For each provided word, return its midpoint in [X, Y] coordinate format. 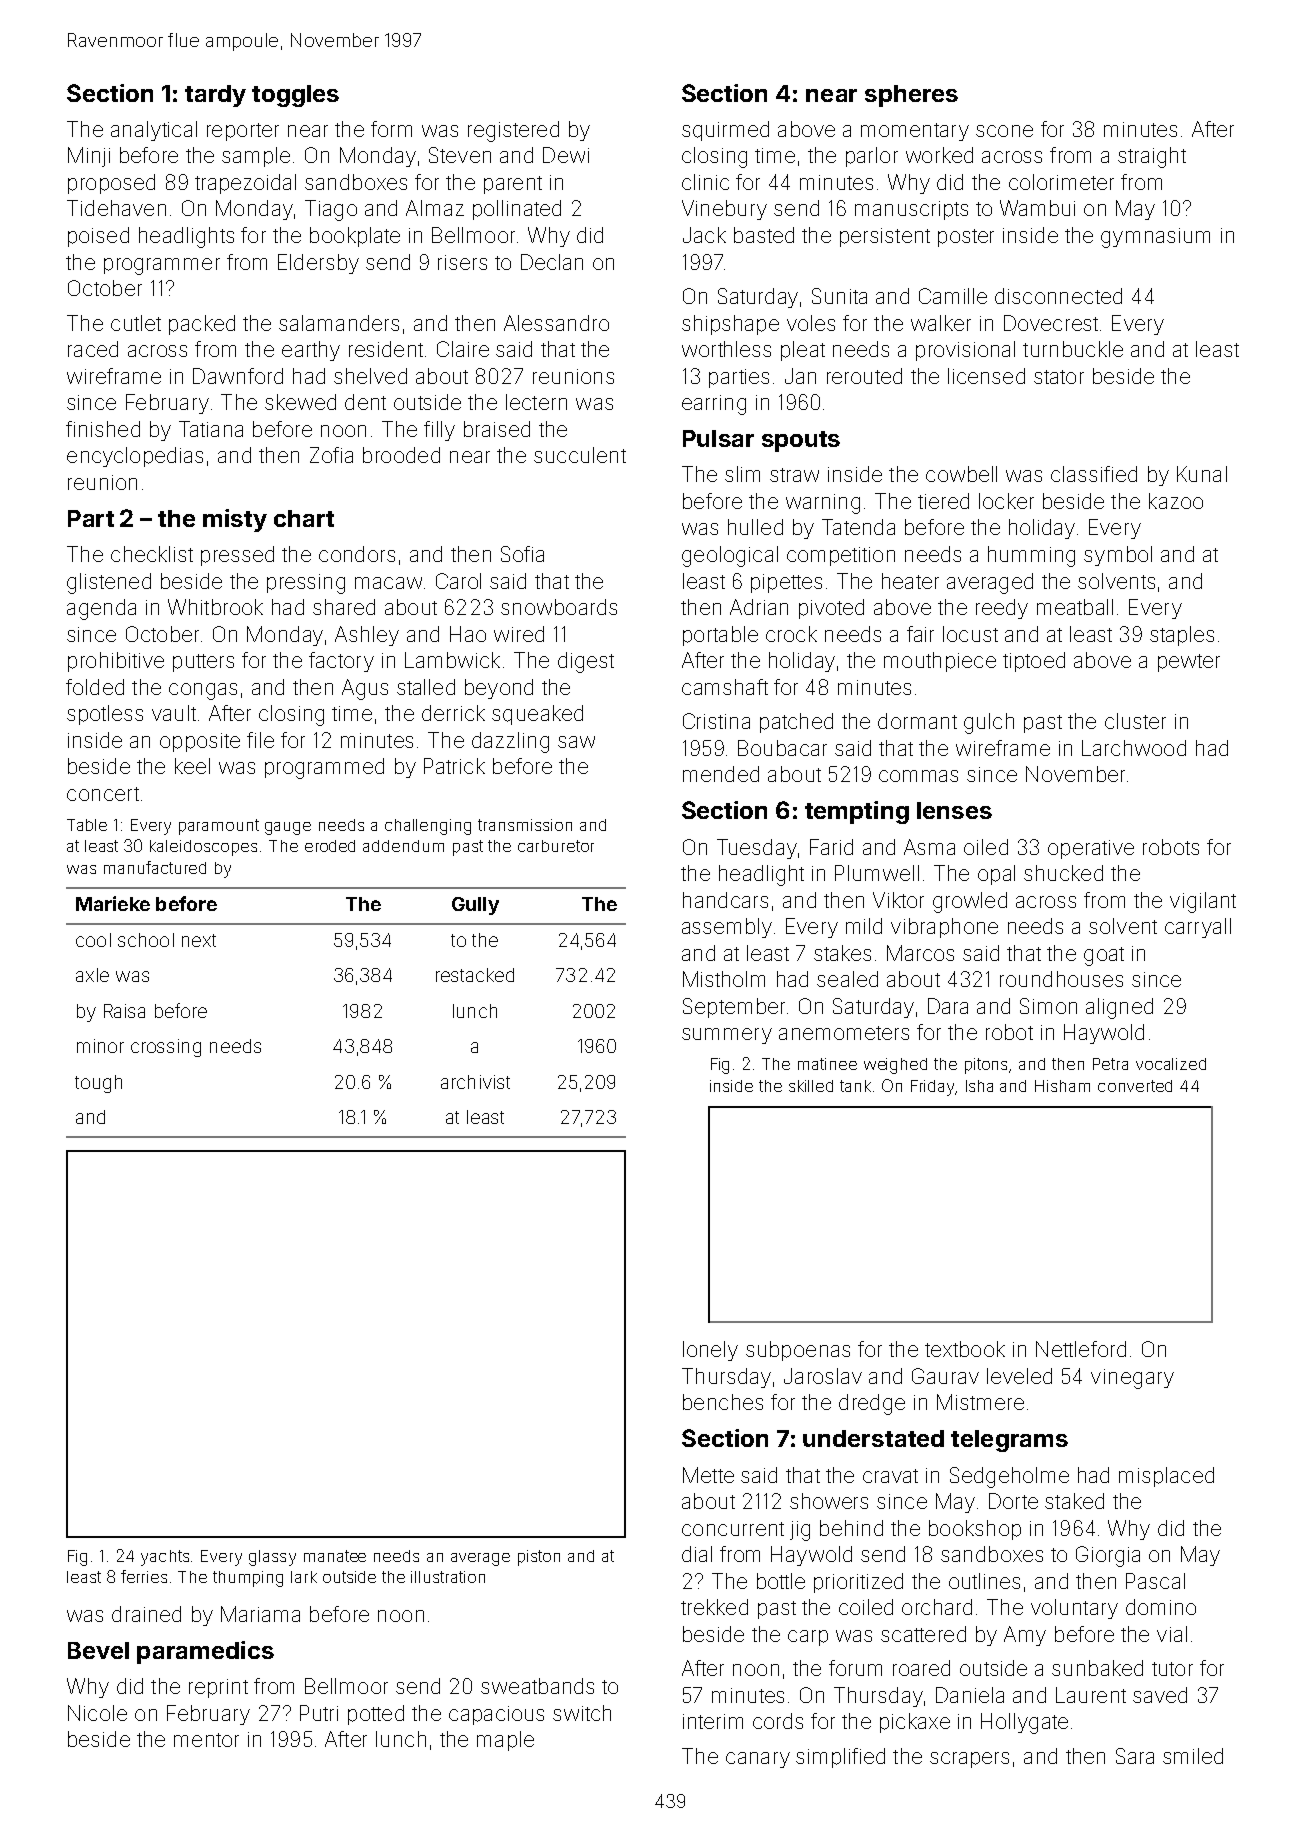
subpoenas [798, 1351]
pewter [1189, 663]
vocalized [1171, 1064]
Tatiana [211, 429]
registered [513, 131]
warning [823, 504]
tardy [215, 96]
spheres [911, 96]
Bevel [98, 1650]
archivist [475, 1082]
